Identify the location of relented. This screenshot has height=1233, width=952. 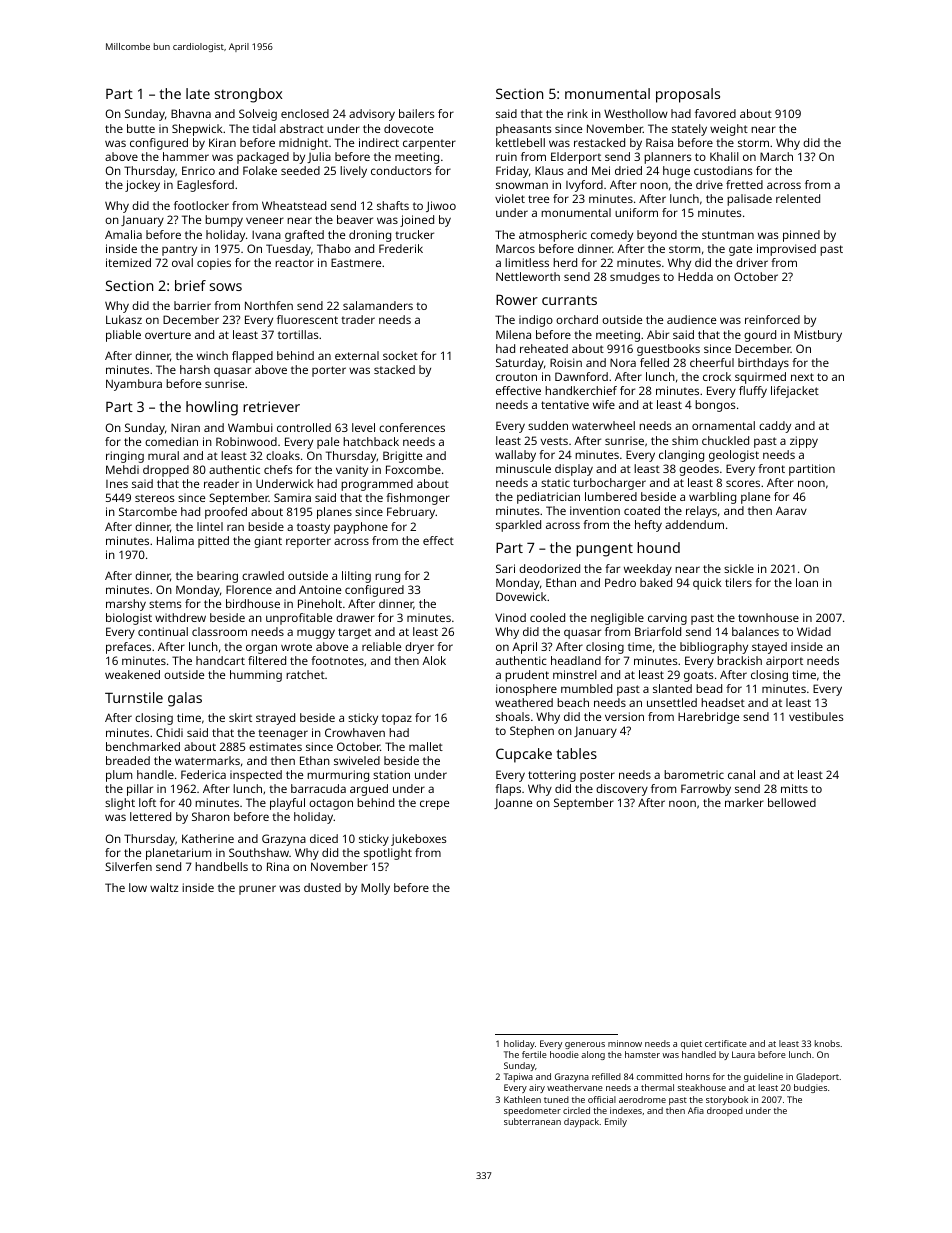
(798, 198).
